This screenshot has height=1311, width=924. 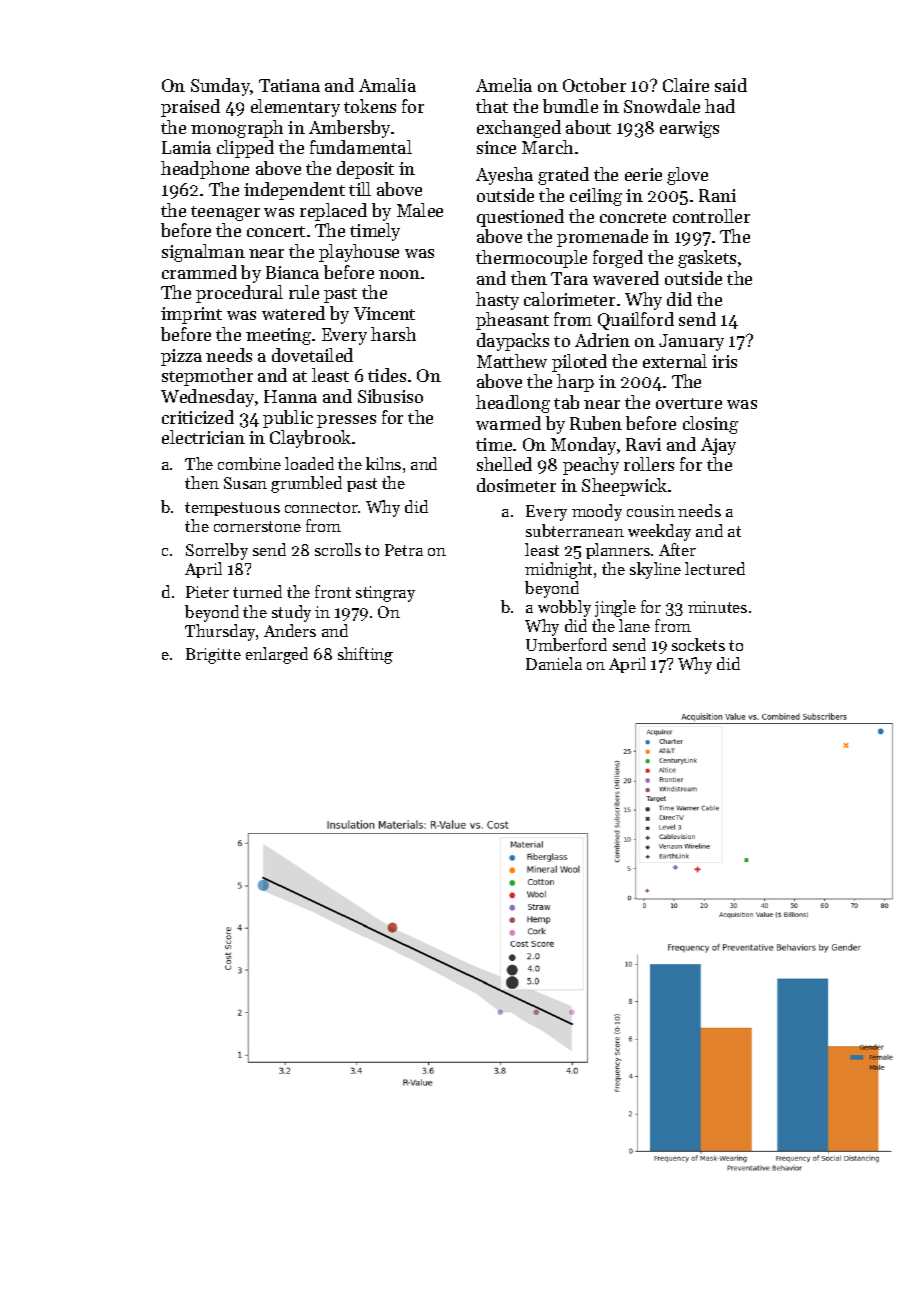 I want to click on questioned, so click(x=520, y=218).
